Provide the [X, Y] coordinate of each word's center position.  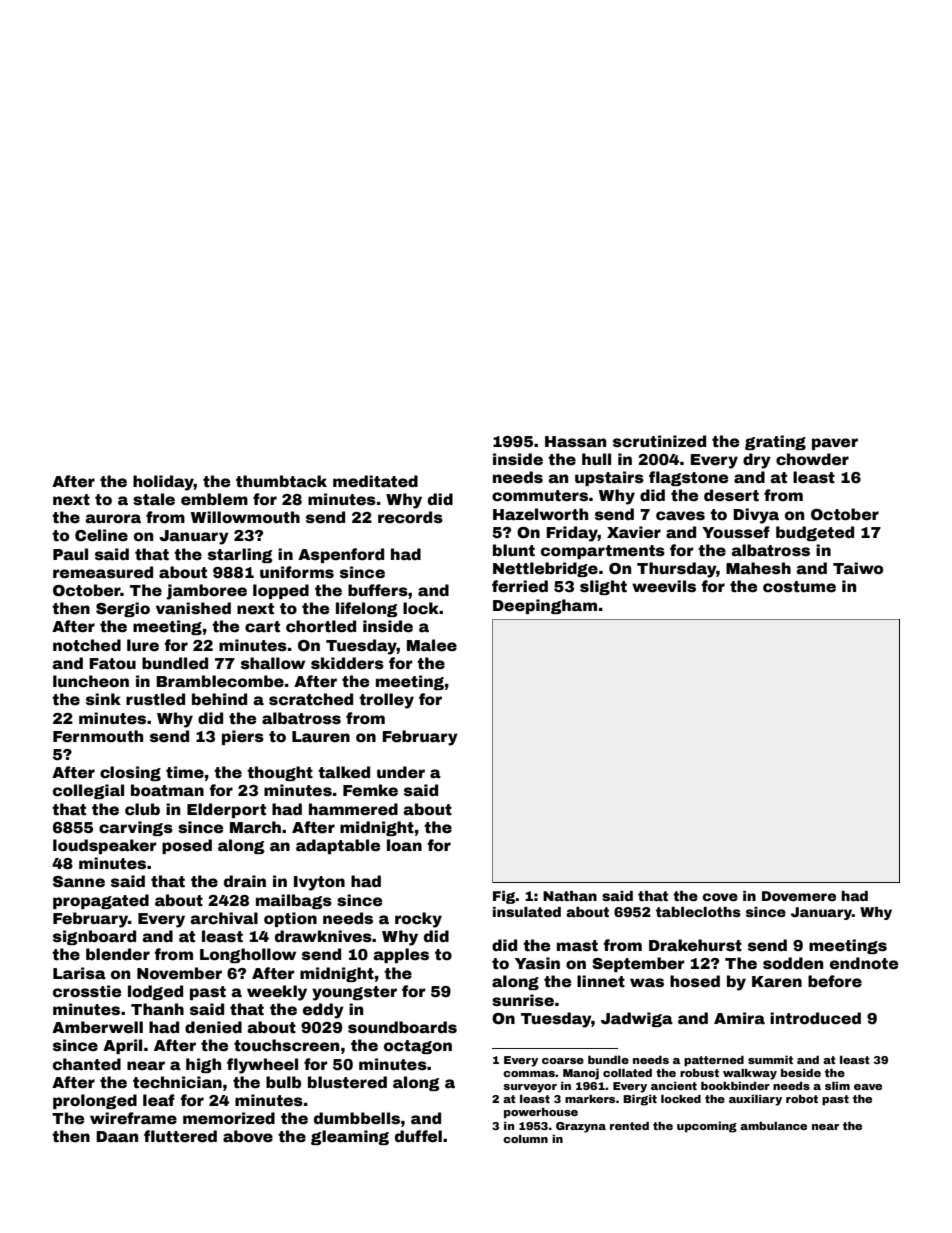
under [401, 772]
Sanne [79, 882]
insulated [527, 912]
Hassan [575, 442]
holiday [163, 483]
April [122, 1046]
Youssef [736, 532]
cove [720, 897]
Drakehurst [695, 945]
